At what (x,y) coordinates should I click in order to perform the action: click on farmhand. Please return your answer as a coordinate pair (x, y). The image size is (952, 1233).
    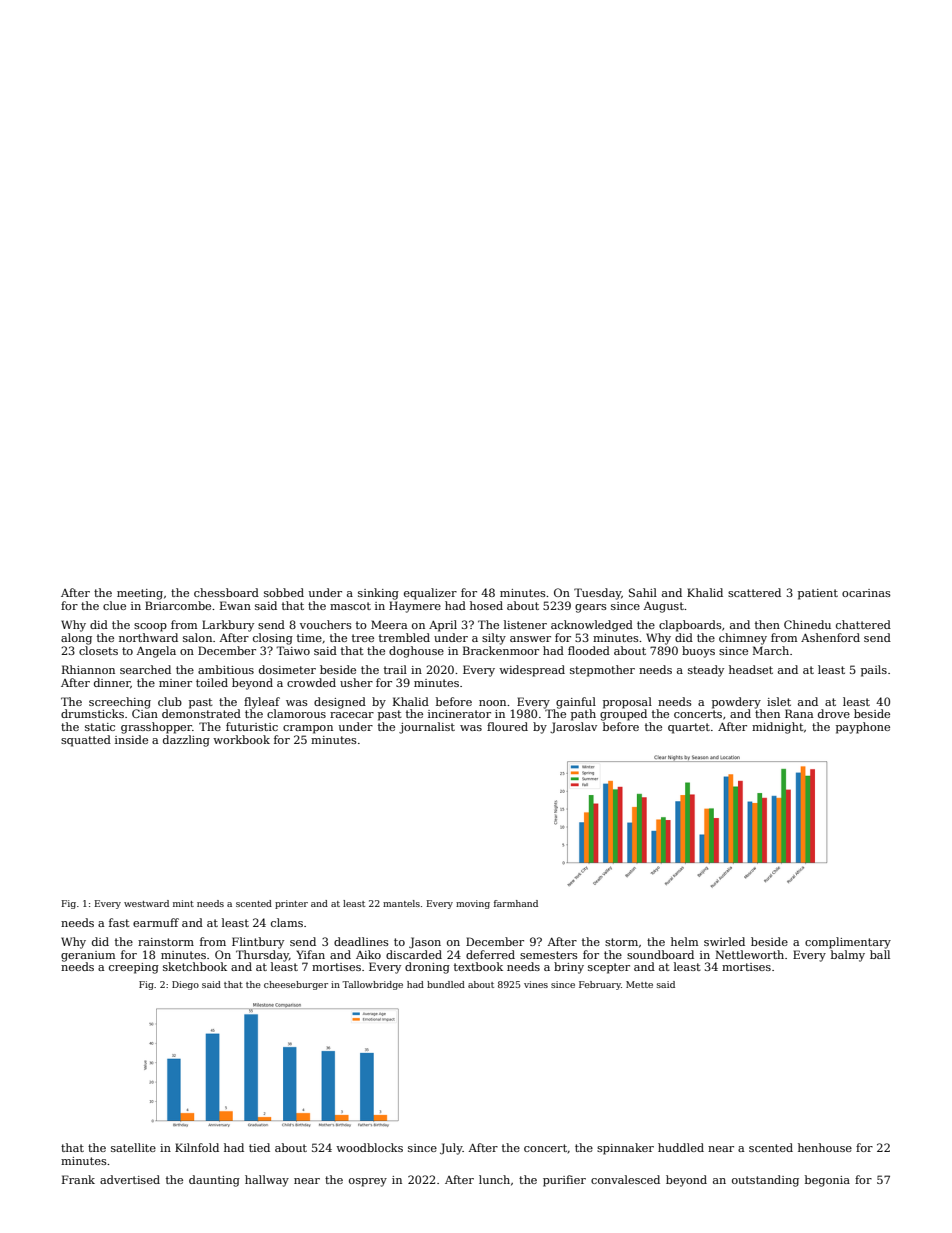
    Looking at the image, I should click on (516, 903).
